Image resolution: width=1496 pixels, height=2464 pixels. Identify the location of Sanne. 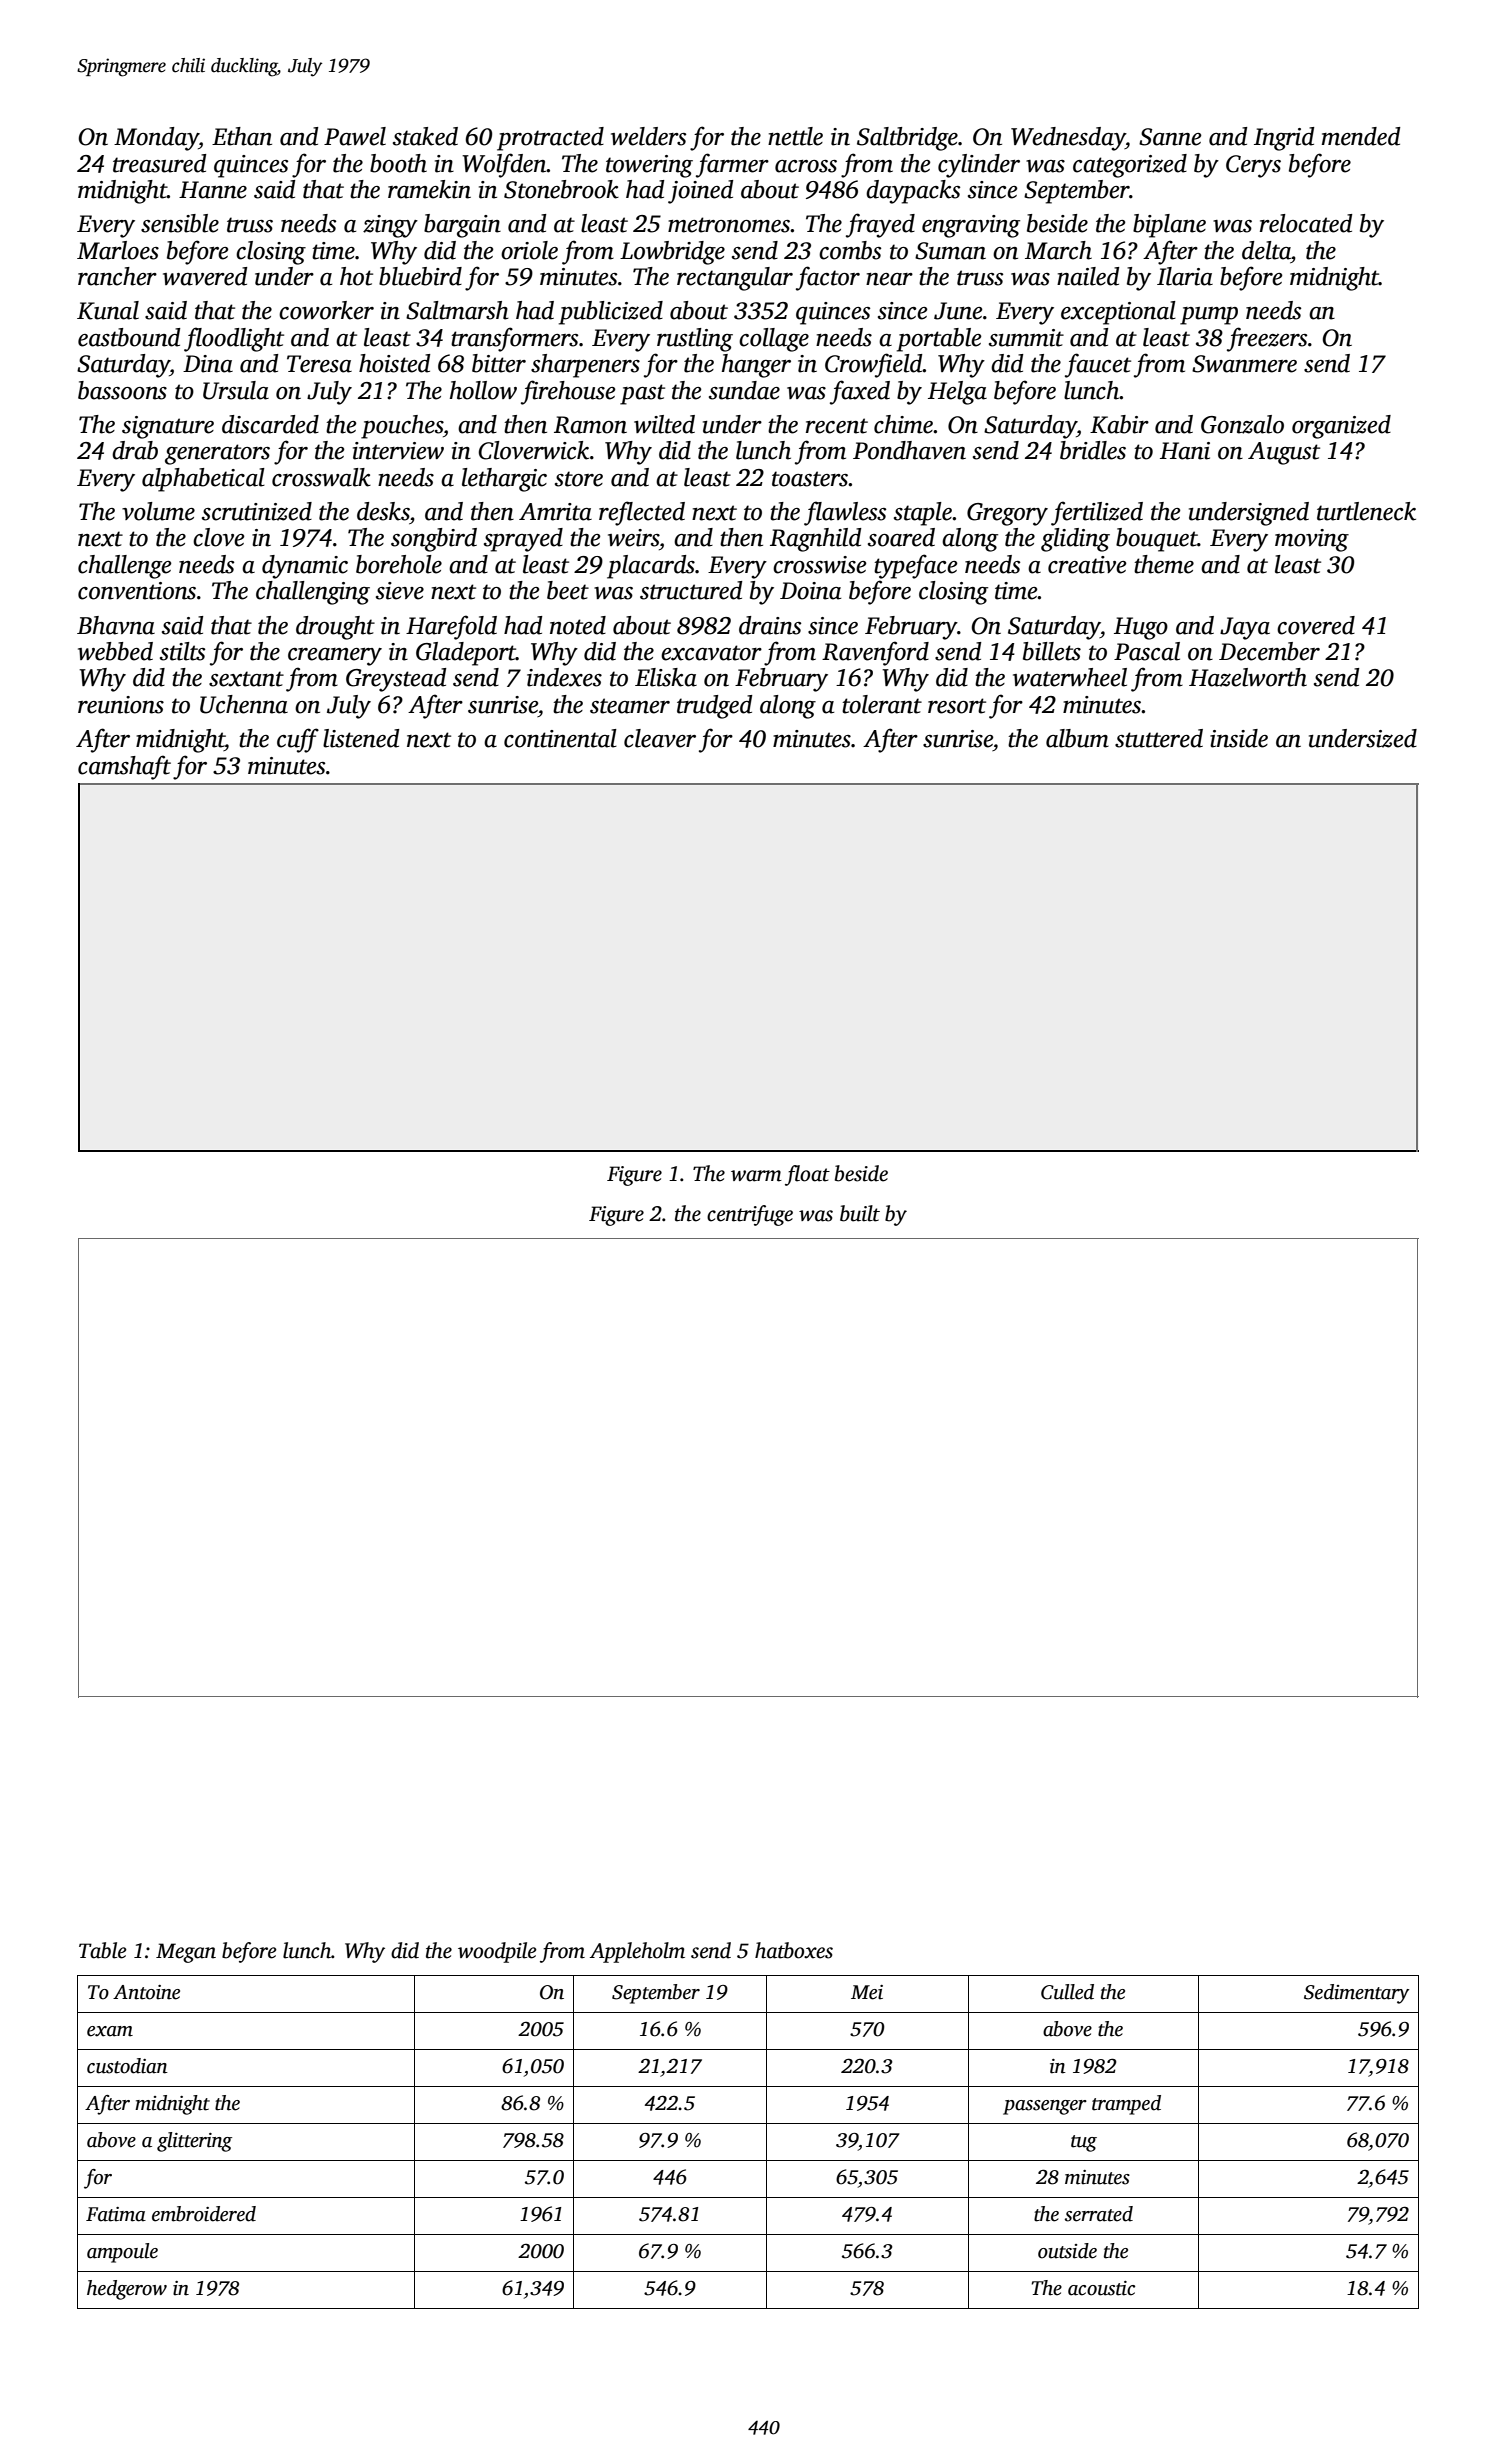
(1170, 137).
